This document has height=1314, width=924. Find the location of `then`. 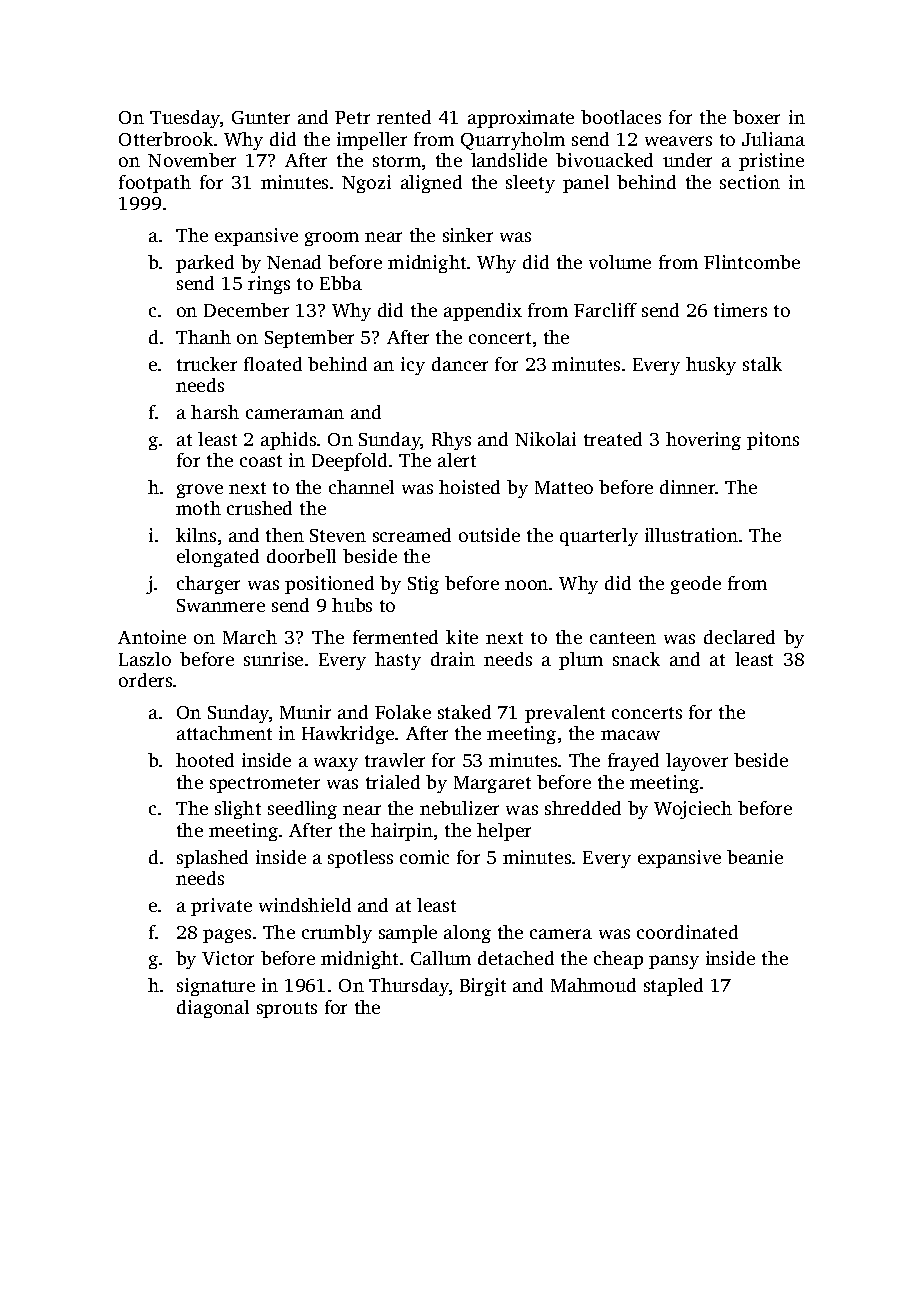

then is located at coordinates (285, 535).
